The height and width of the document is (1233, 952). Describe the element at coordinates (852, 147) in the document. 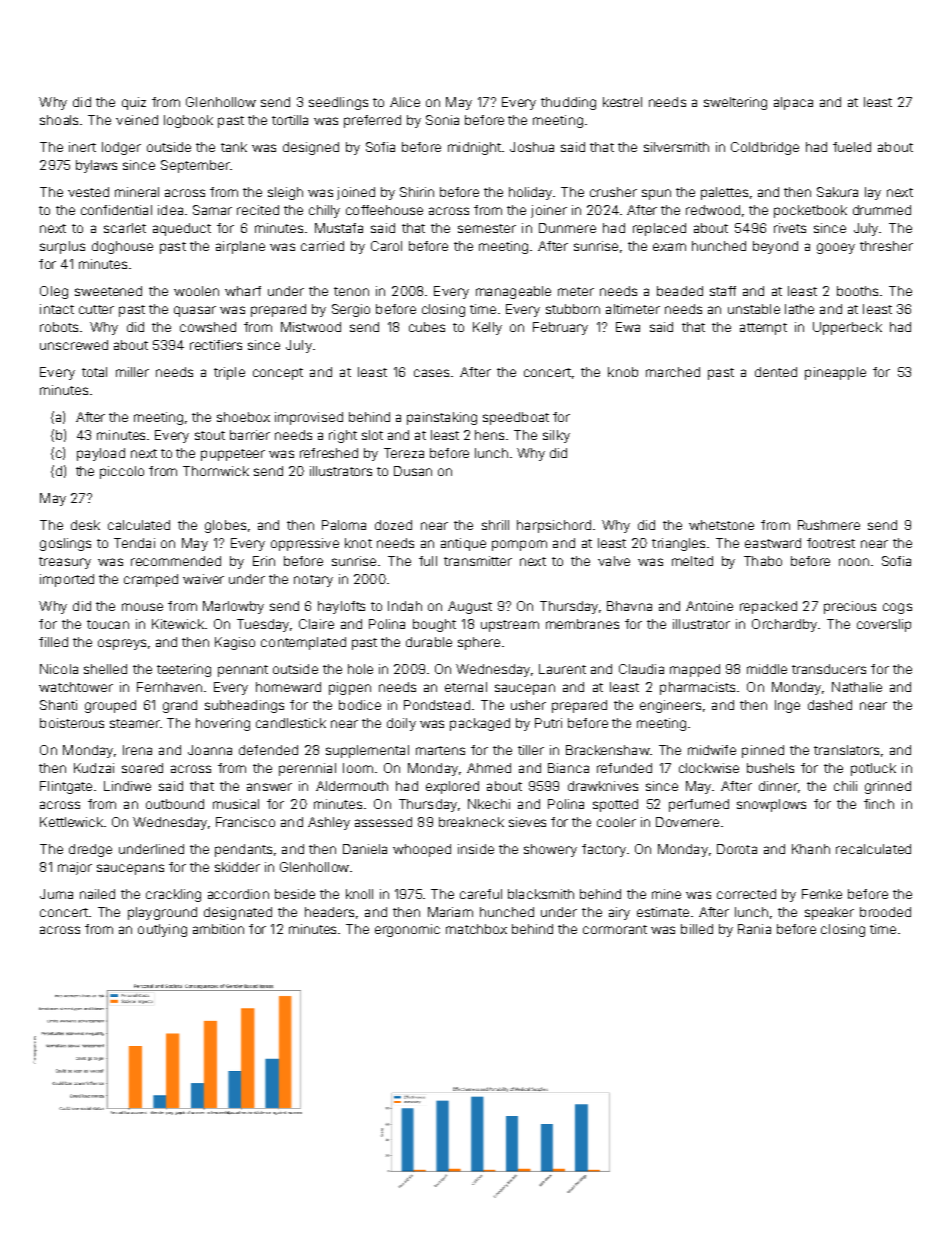

I see `fueled` at that location.
